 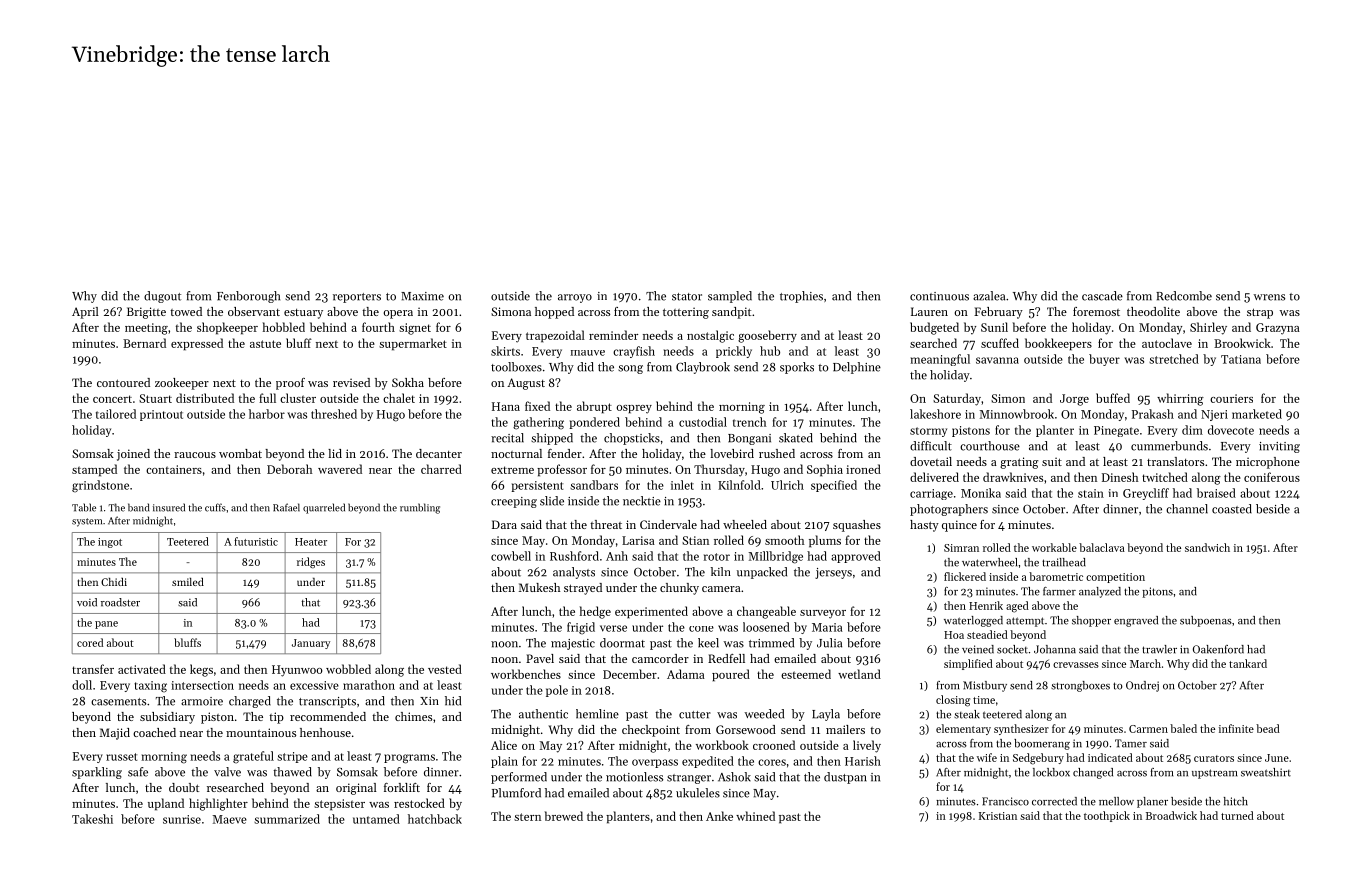 I want to click on stator, so click(x=687, y=297).
